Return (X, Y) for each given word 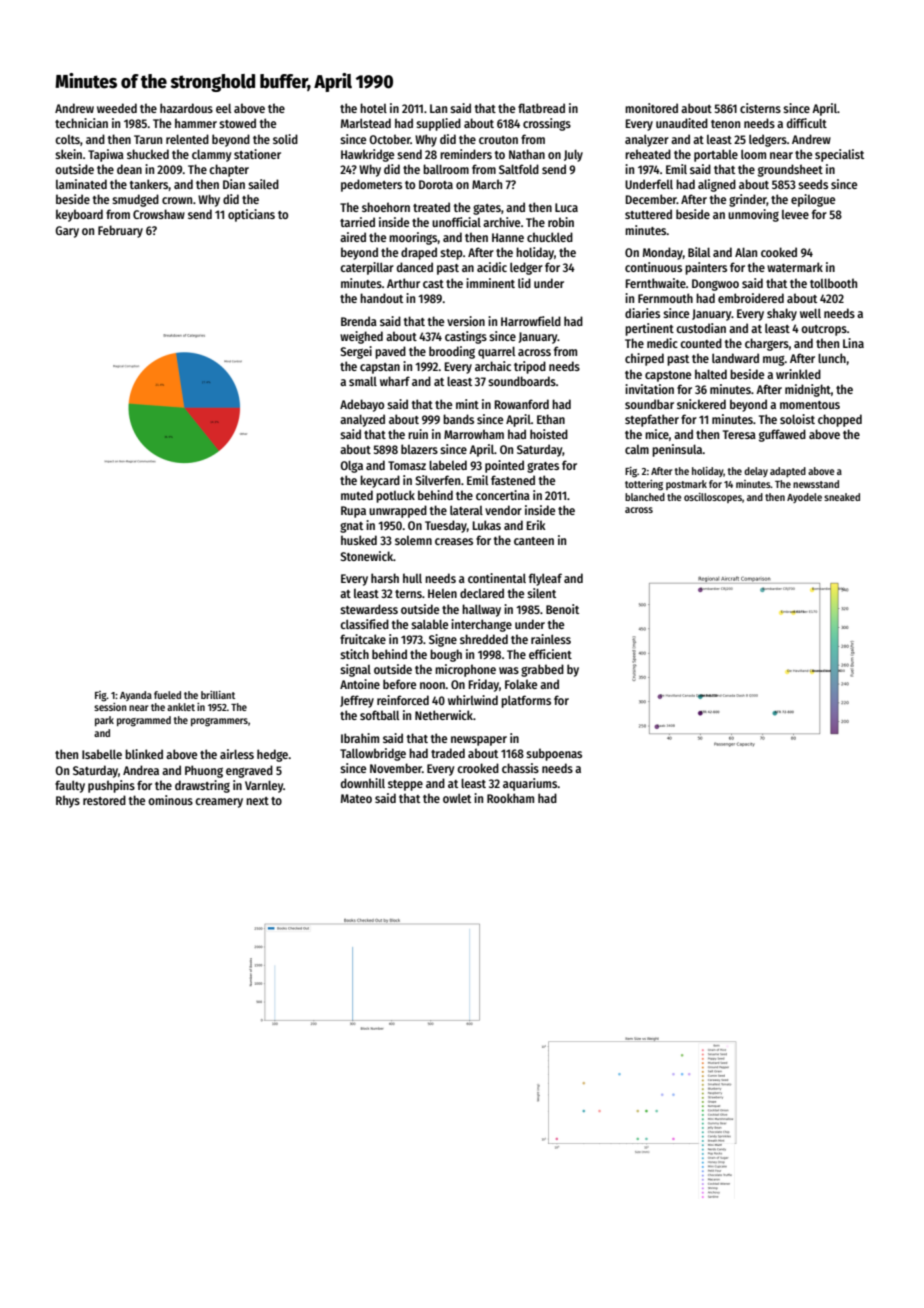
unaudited (682, 123)
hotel (373, 108)
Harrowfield (531, 321)
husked (359, 540)
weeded (117, 108)
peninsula (677, 450)
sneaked (842, 497)
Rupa (353, 512)
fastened (513, 480)
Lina (853, 343)
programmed (144, 721)
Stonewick (366, 556)
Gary (67, 232)
